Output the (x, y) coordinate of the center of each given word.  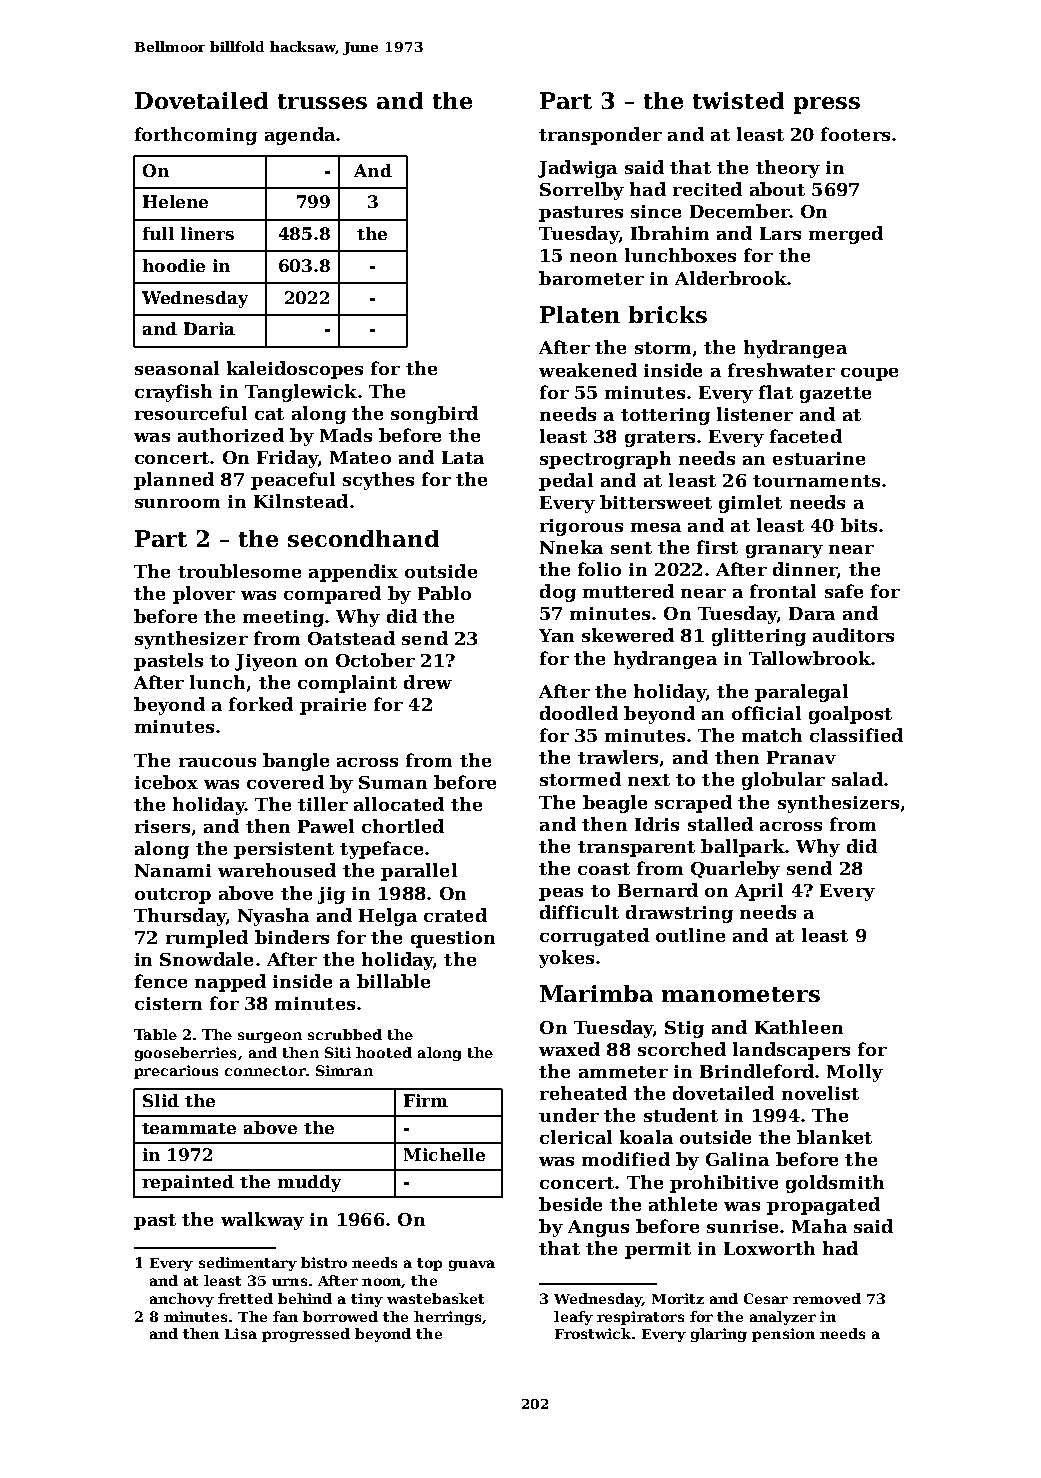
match (772, 735)
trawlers (618, 757)
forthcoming (196, 136)
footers (855, 134)
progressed (306, 1335)
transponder (600, 136)
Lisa (241, 1333)
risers (162, 826)
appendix (353, 573)
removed (827, 1298)
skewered (628, 635)
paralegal (801, 693)
